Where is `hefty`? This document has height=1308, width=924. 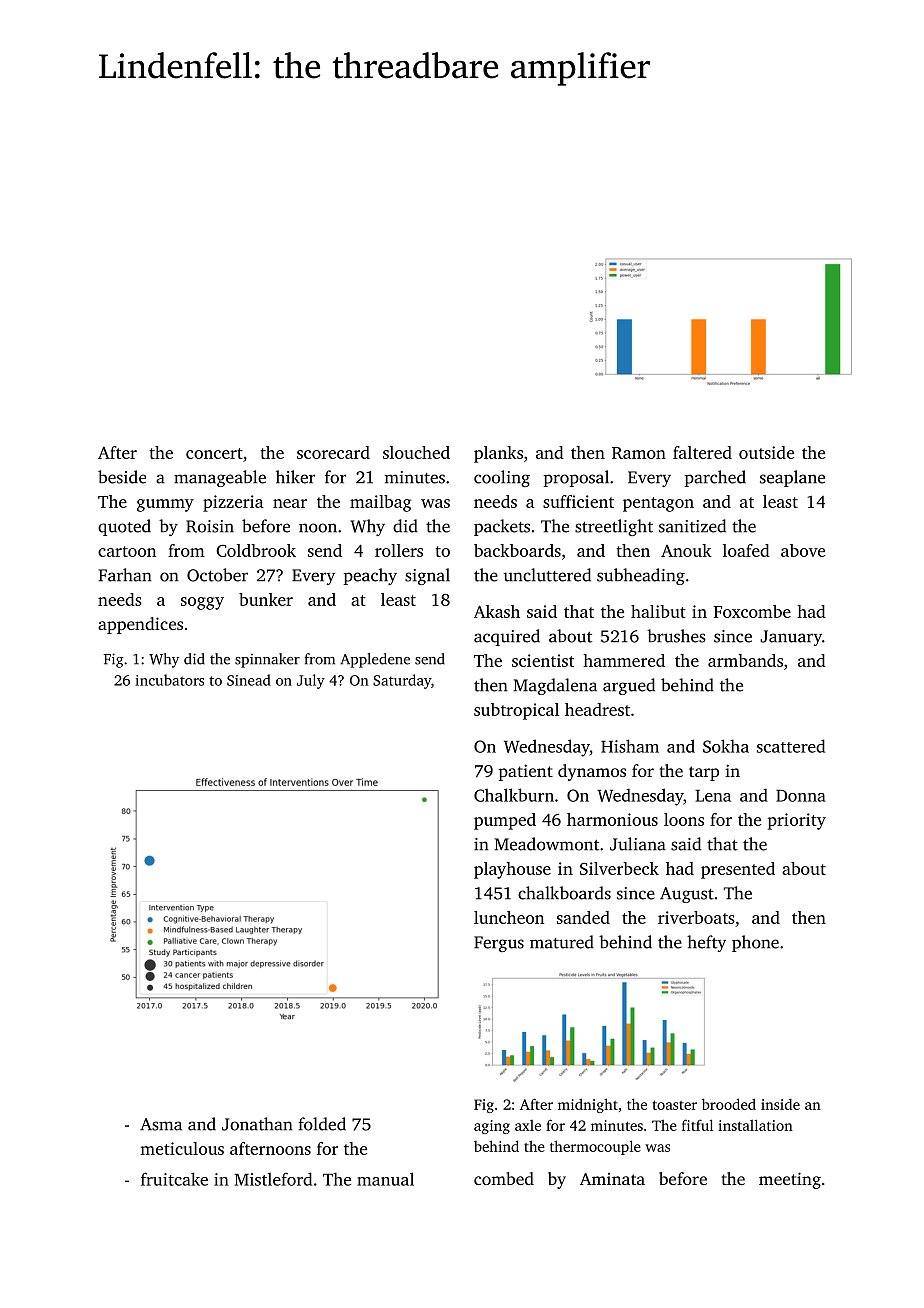 hefty is located at coordinates (706, 943).
